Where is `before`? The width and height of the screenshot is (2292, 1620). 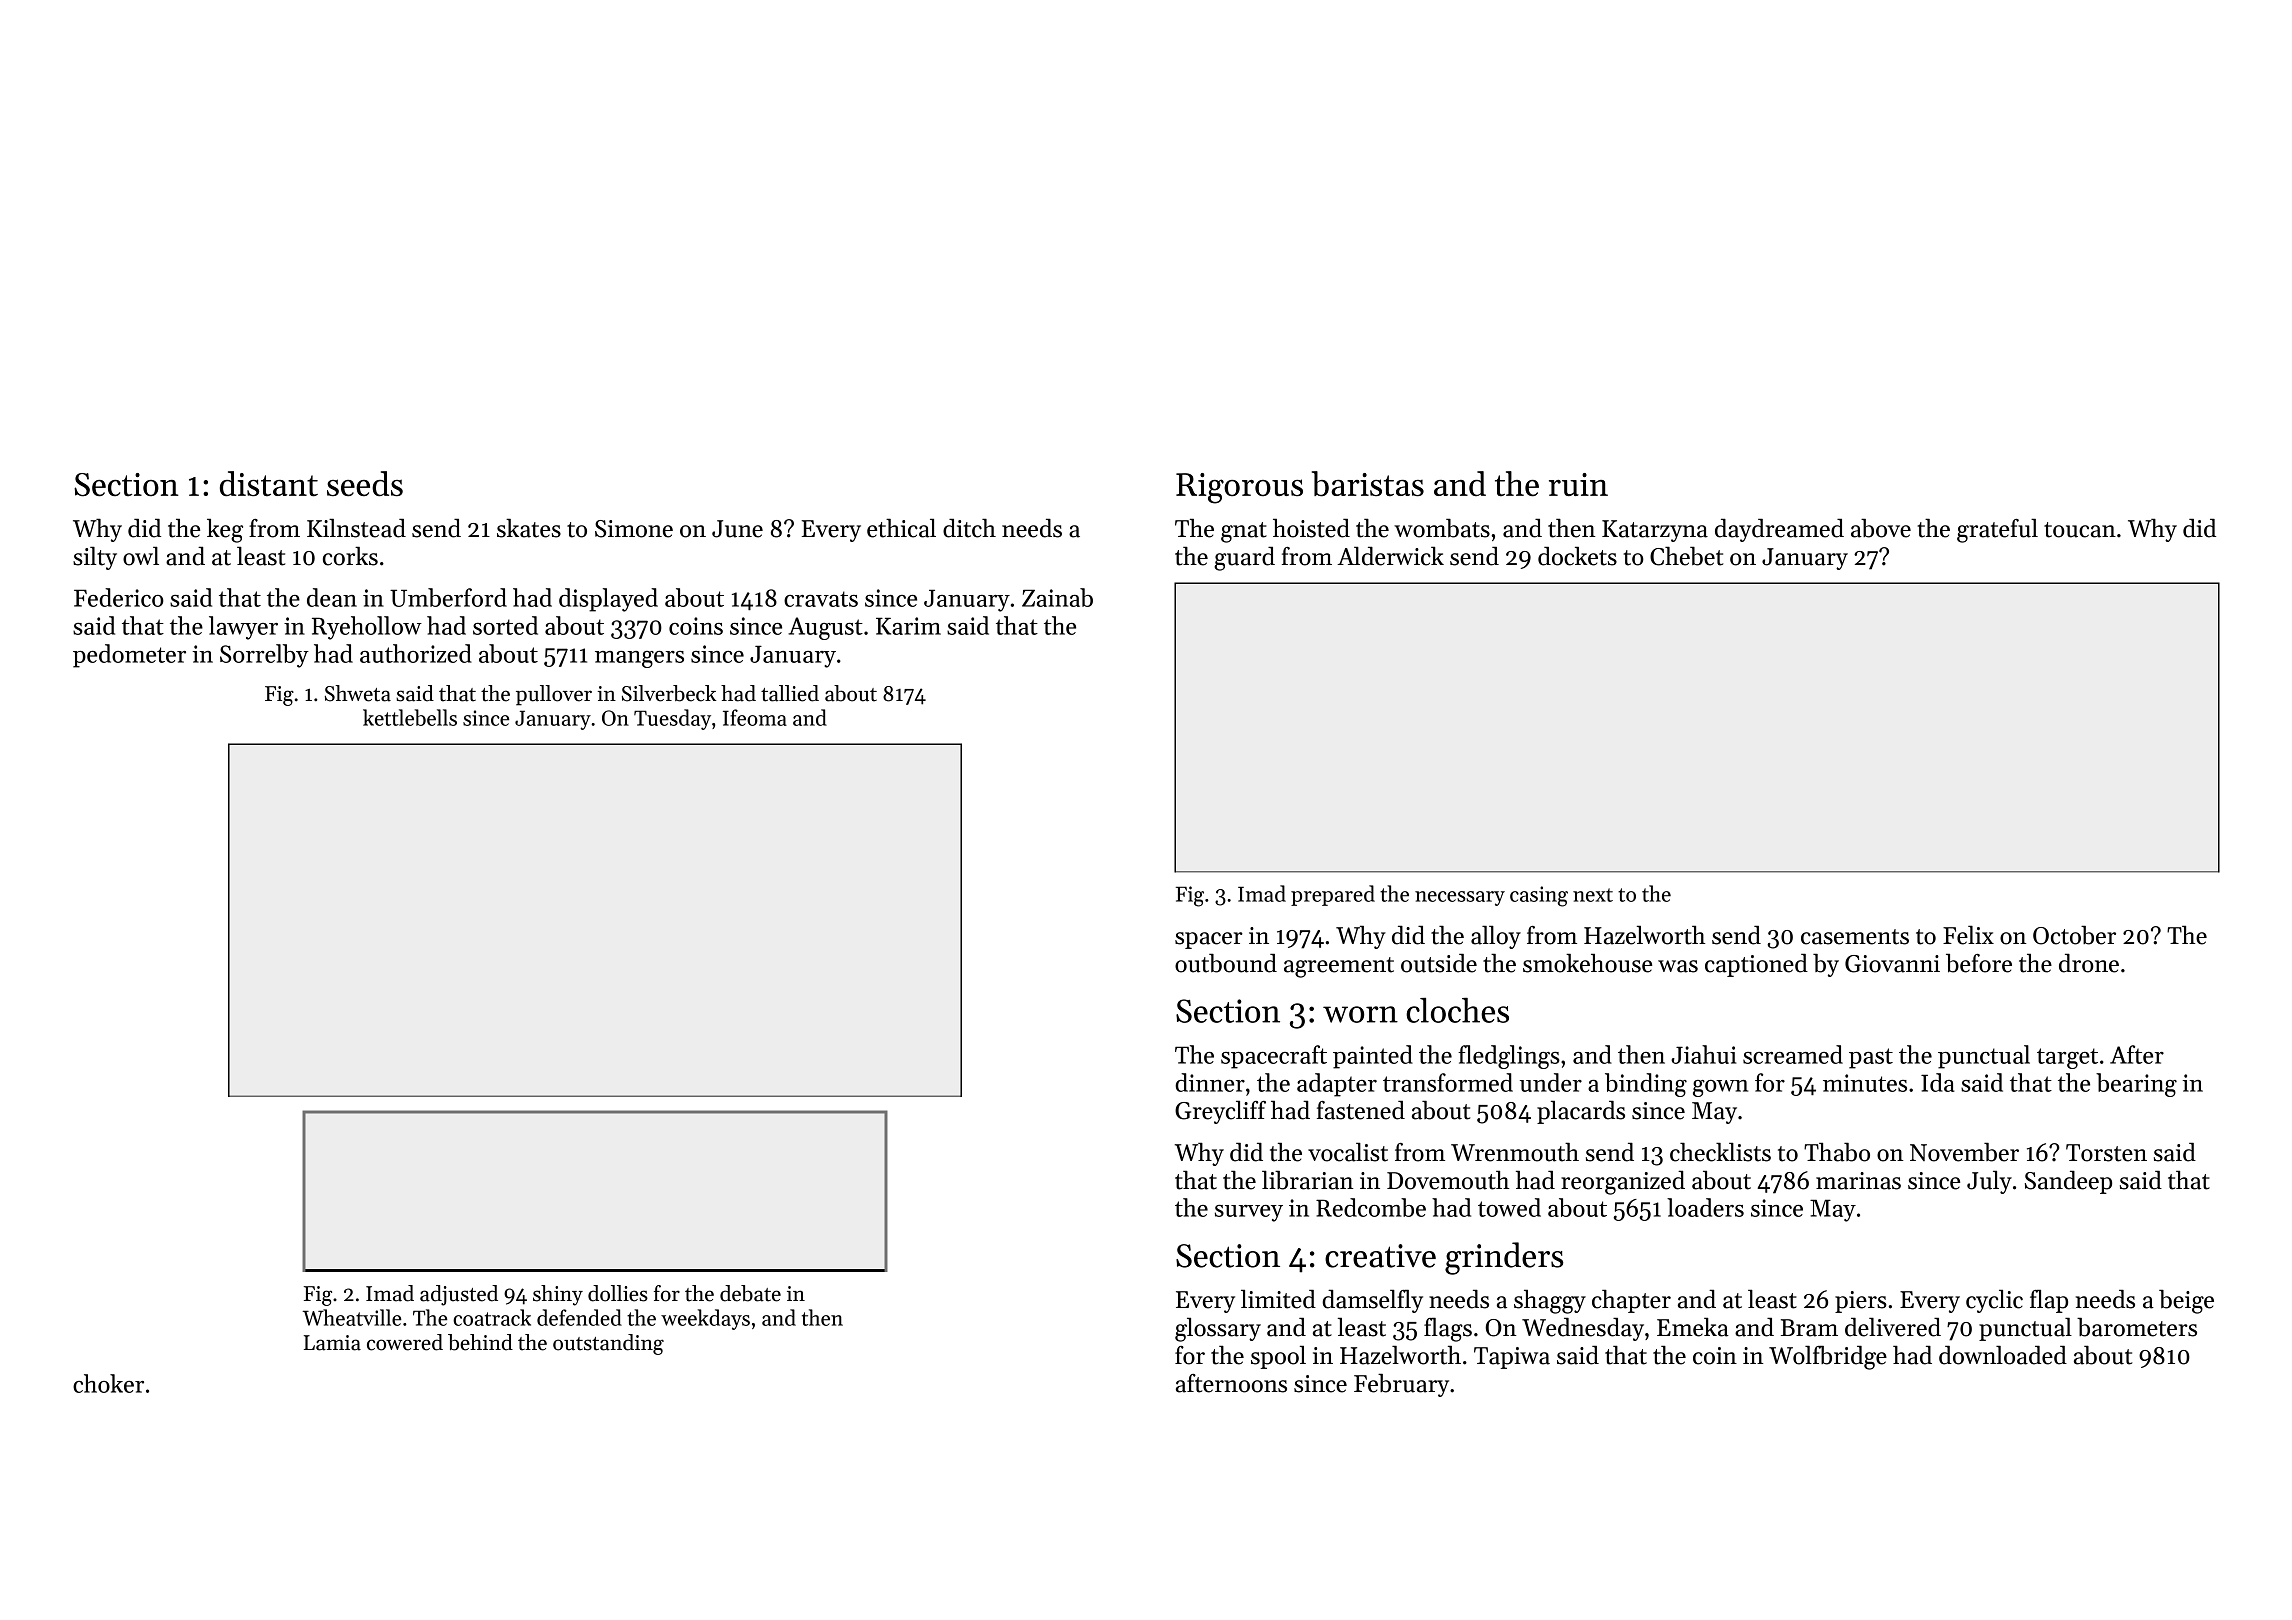 before is located at coordinates (1979, 963).
